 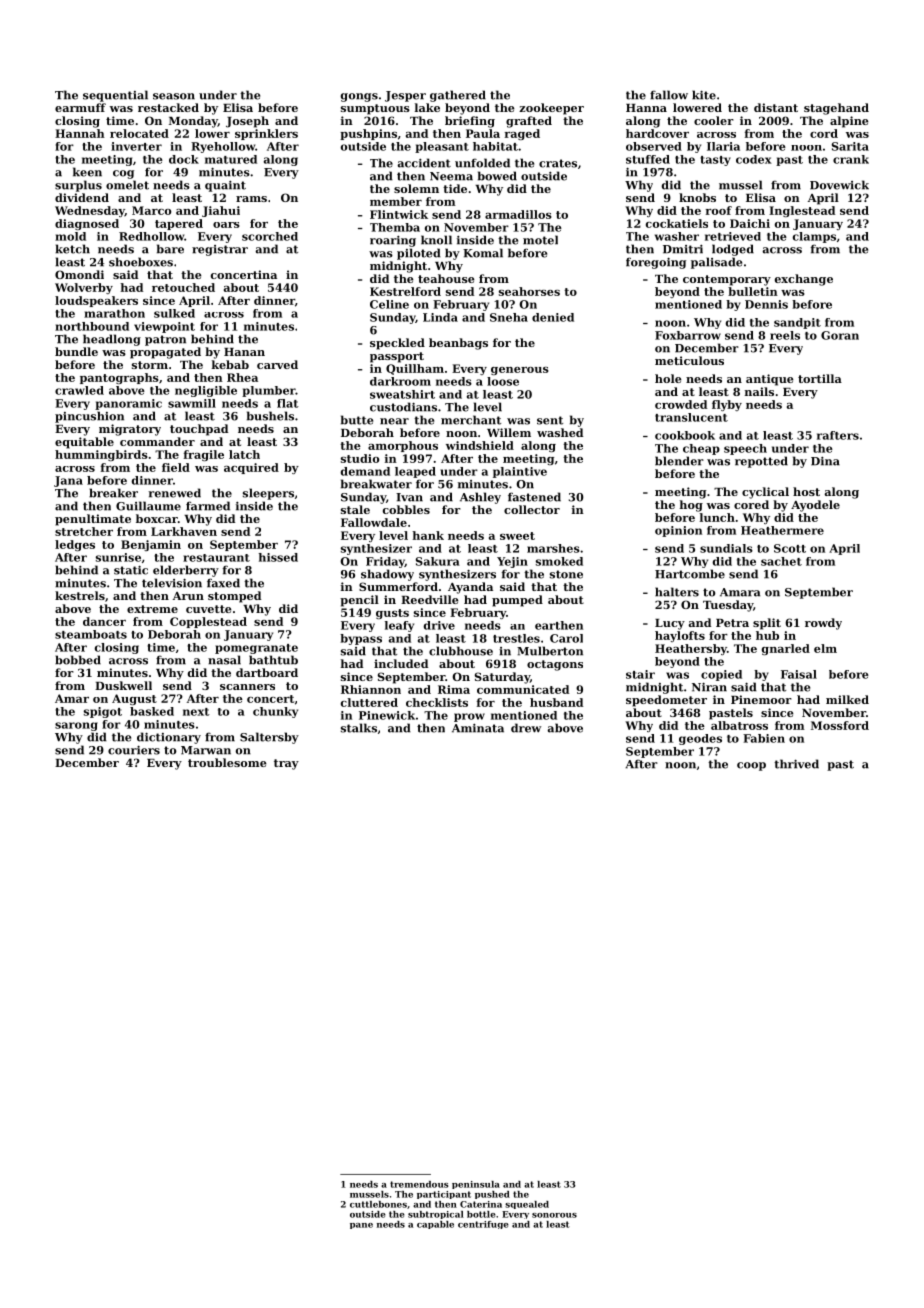 I want to click on zookeeper, so click(x=551, y=109).
